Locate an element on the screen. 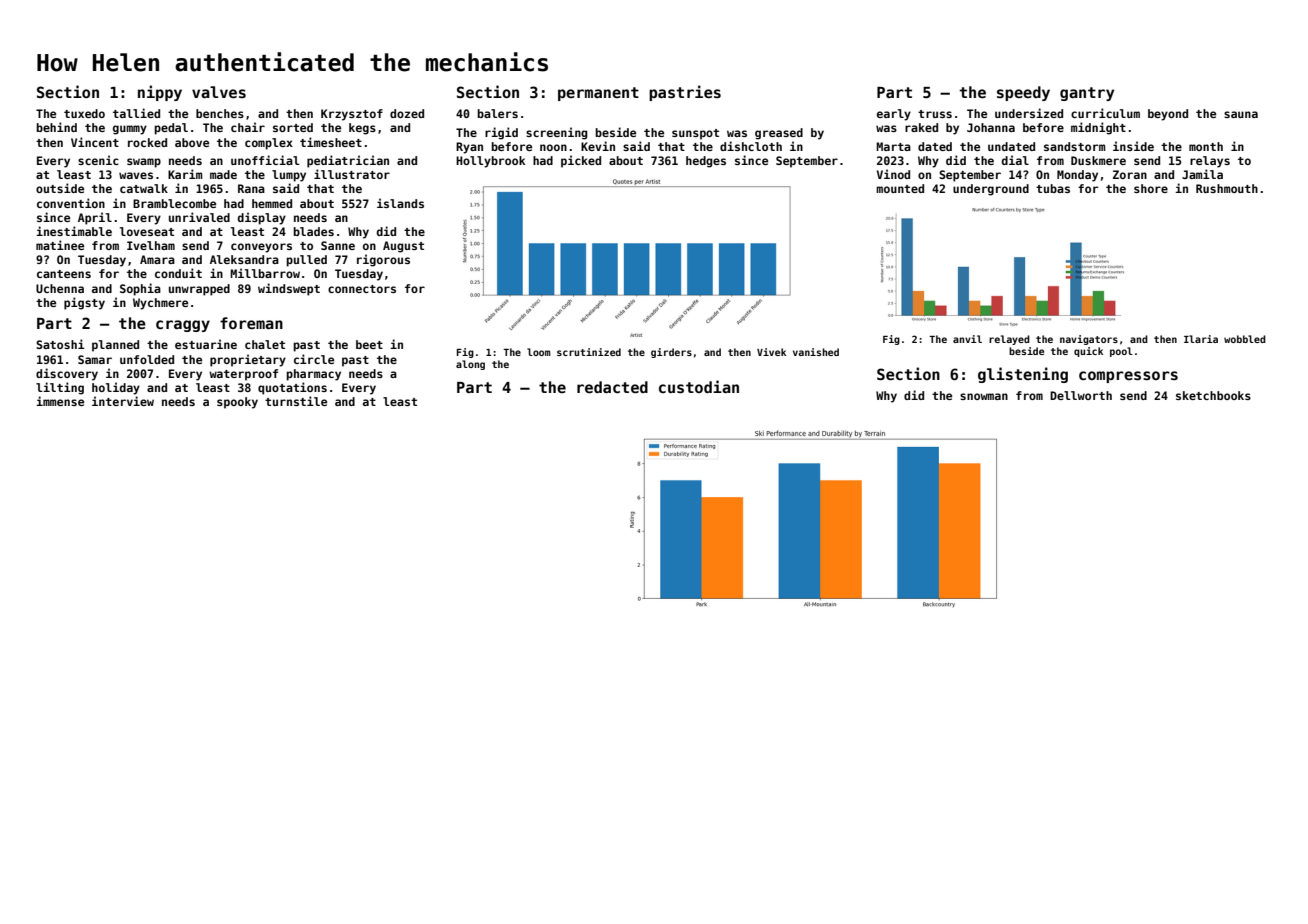 Image resolution: width=1308 pixels, height=924 pixels. turnstile is located at coordinates (296, 401).
